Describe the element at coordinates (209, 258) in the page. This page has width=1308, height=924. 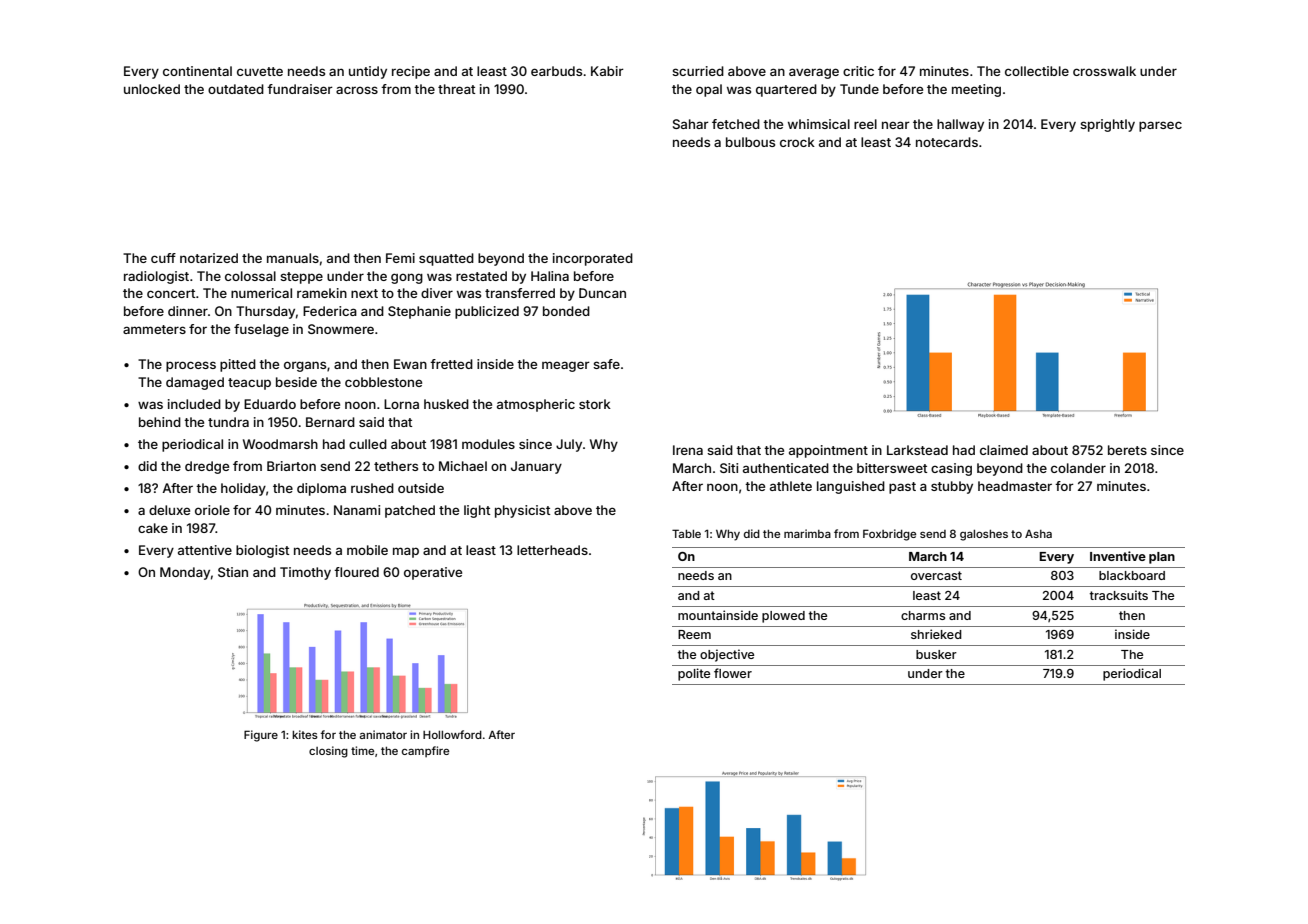
I see `notarized` at that location.
